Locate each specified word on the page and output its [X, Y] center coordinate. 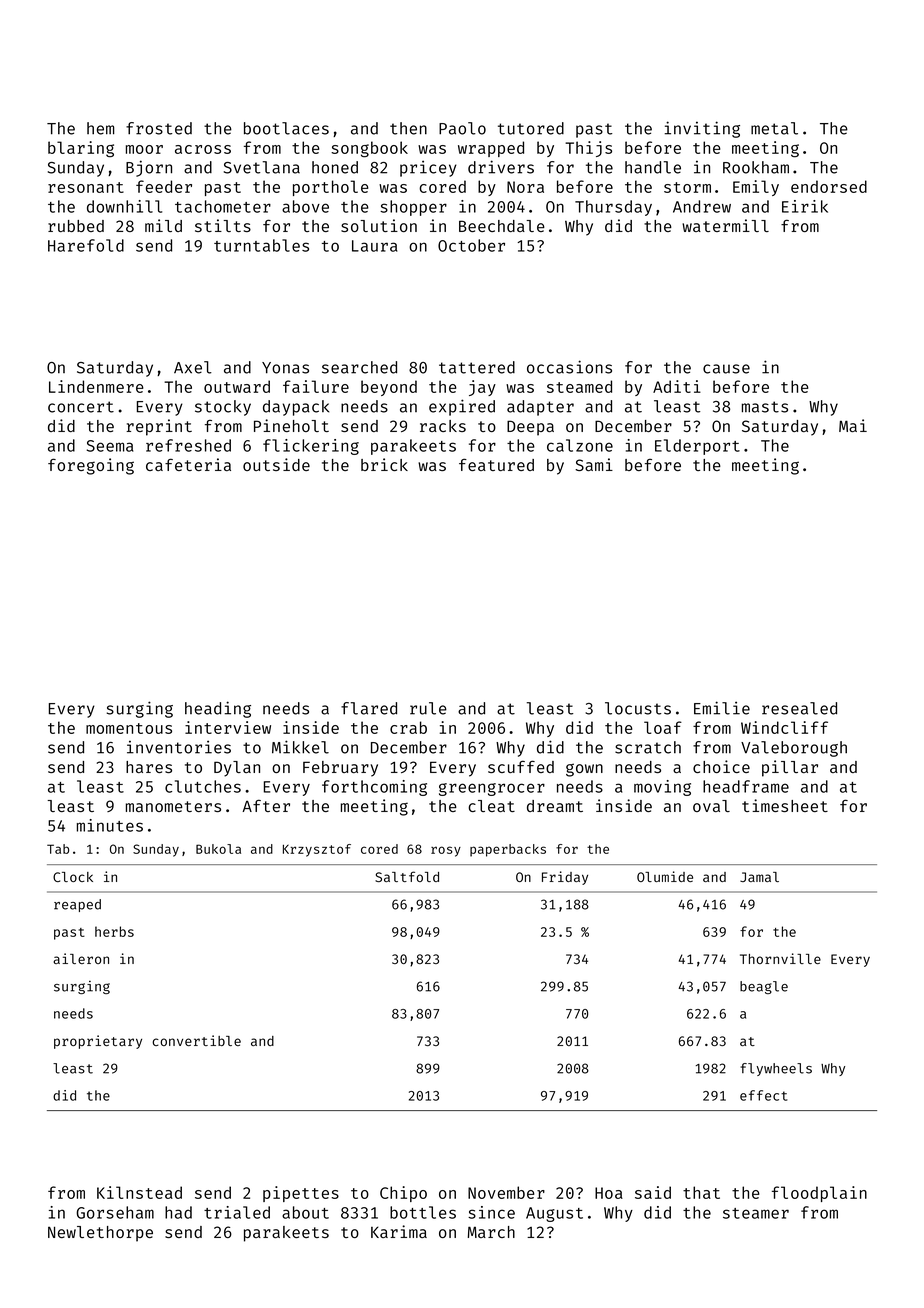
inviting [702, 129]
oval [711, 806]
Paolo [462, 128]
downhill [124, 206]
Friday [565, 878]
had [178, 1212]
